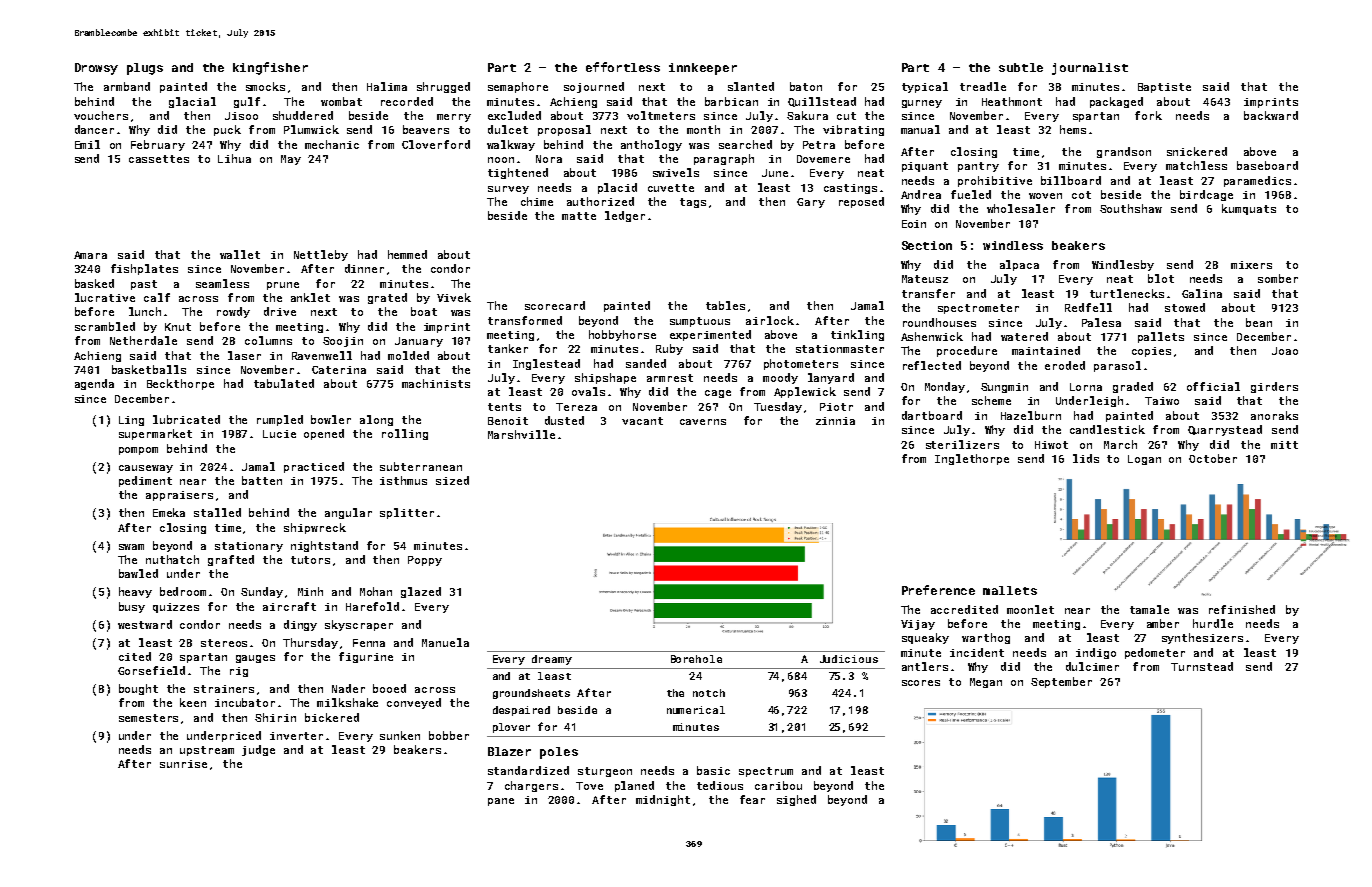 The height and width of the screenshot is (887, 1372). Describe the element at coordinates (928, 293) in the screenshot. I see `transfer` at that location.
